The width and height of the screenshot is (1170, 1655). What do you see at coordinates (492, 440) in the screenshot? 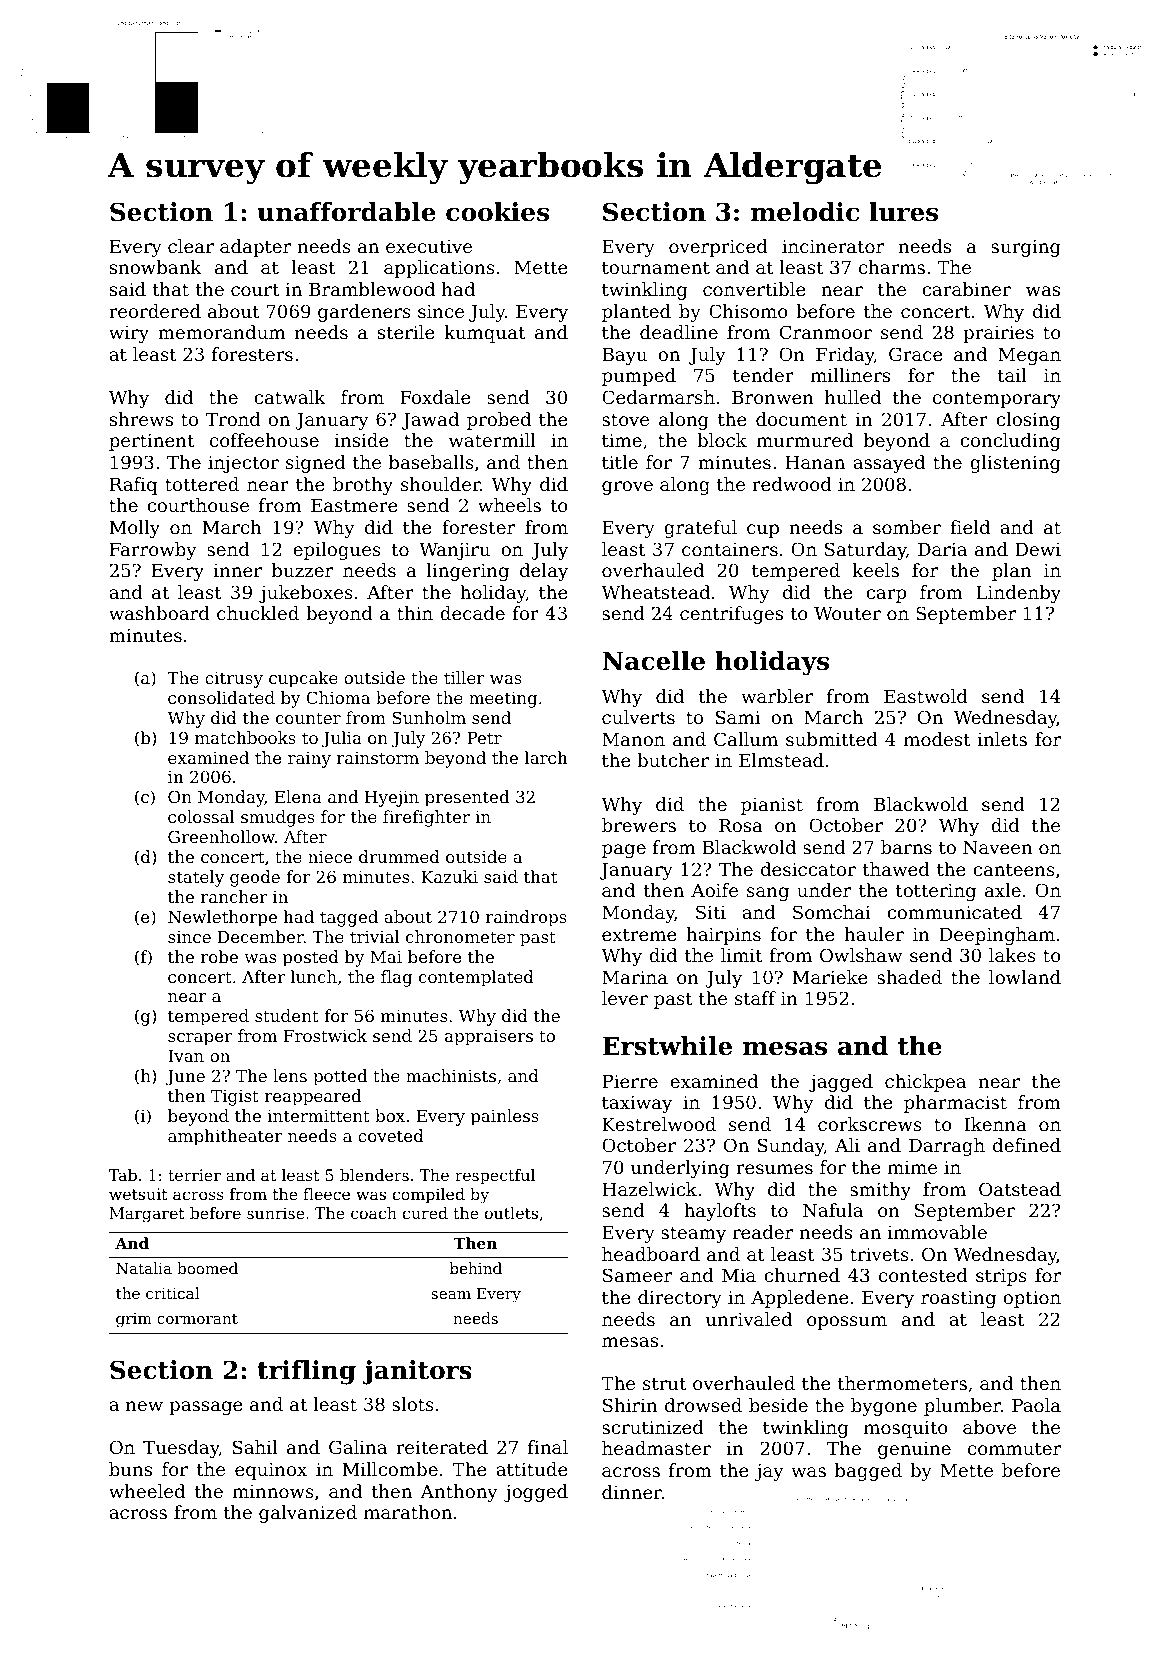
I see `watermill` at bounding box center [492, 440].
